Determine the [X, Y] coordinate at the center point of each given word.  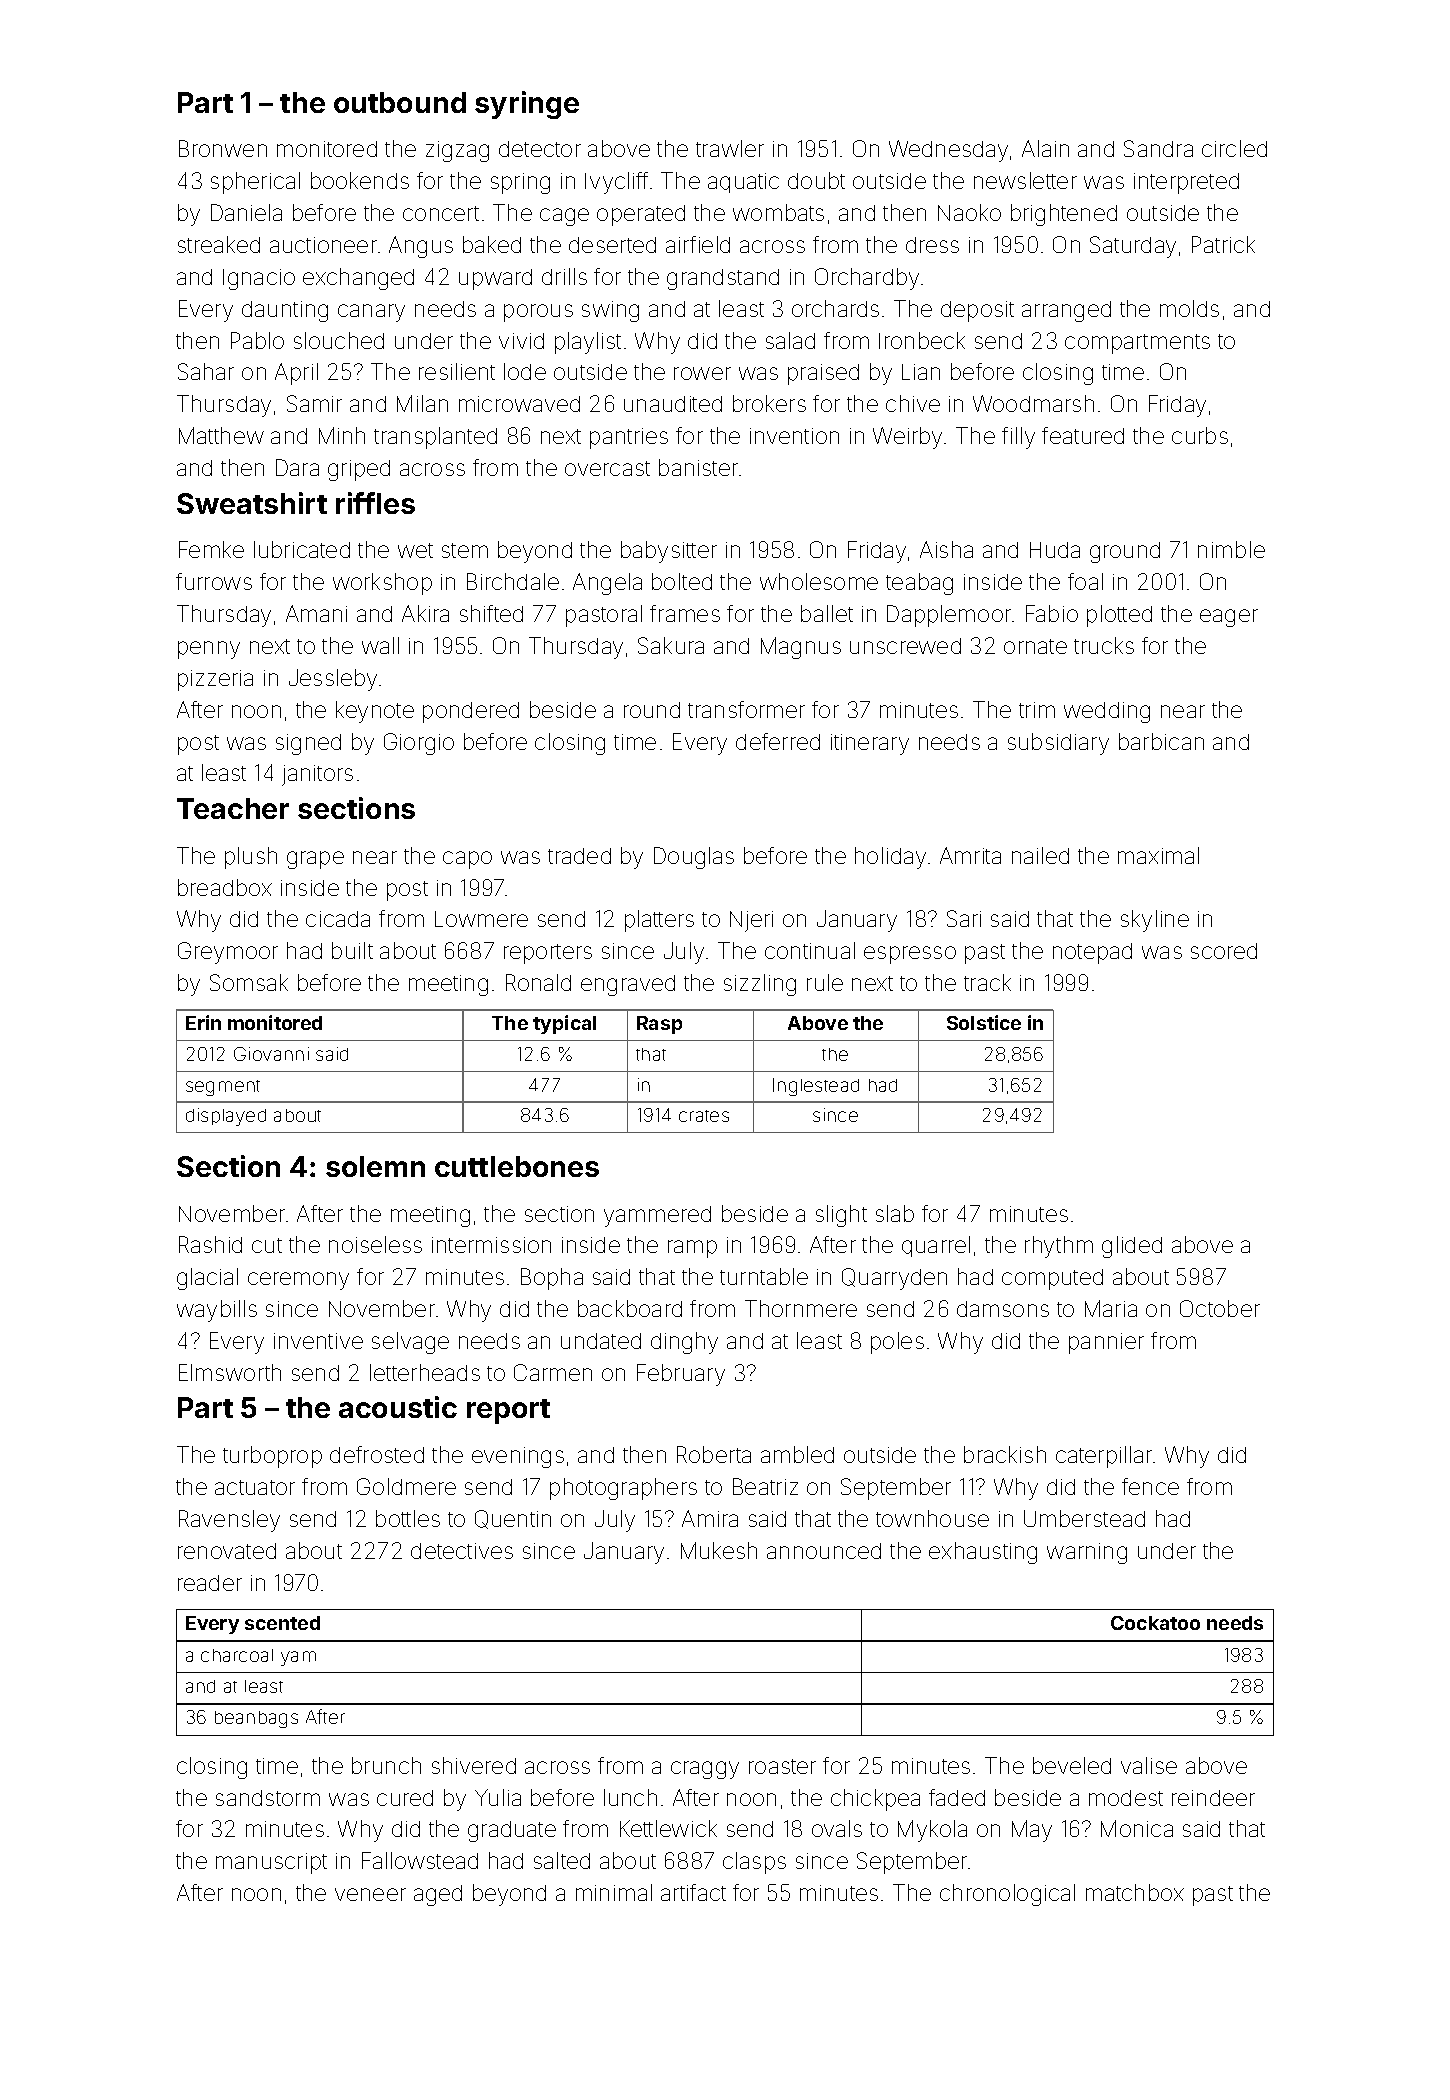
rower [702, 373]
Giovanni [271, 1054]
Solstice [984, 1022]
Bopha [552, 1279]
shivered [474, 1765]
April [296, 374]
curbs [1200, 435]
